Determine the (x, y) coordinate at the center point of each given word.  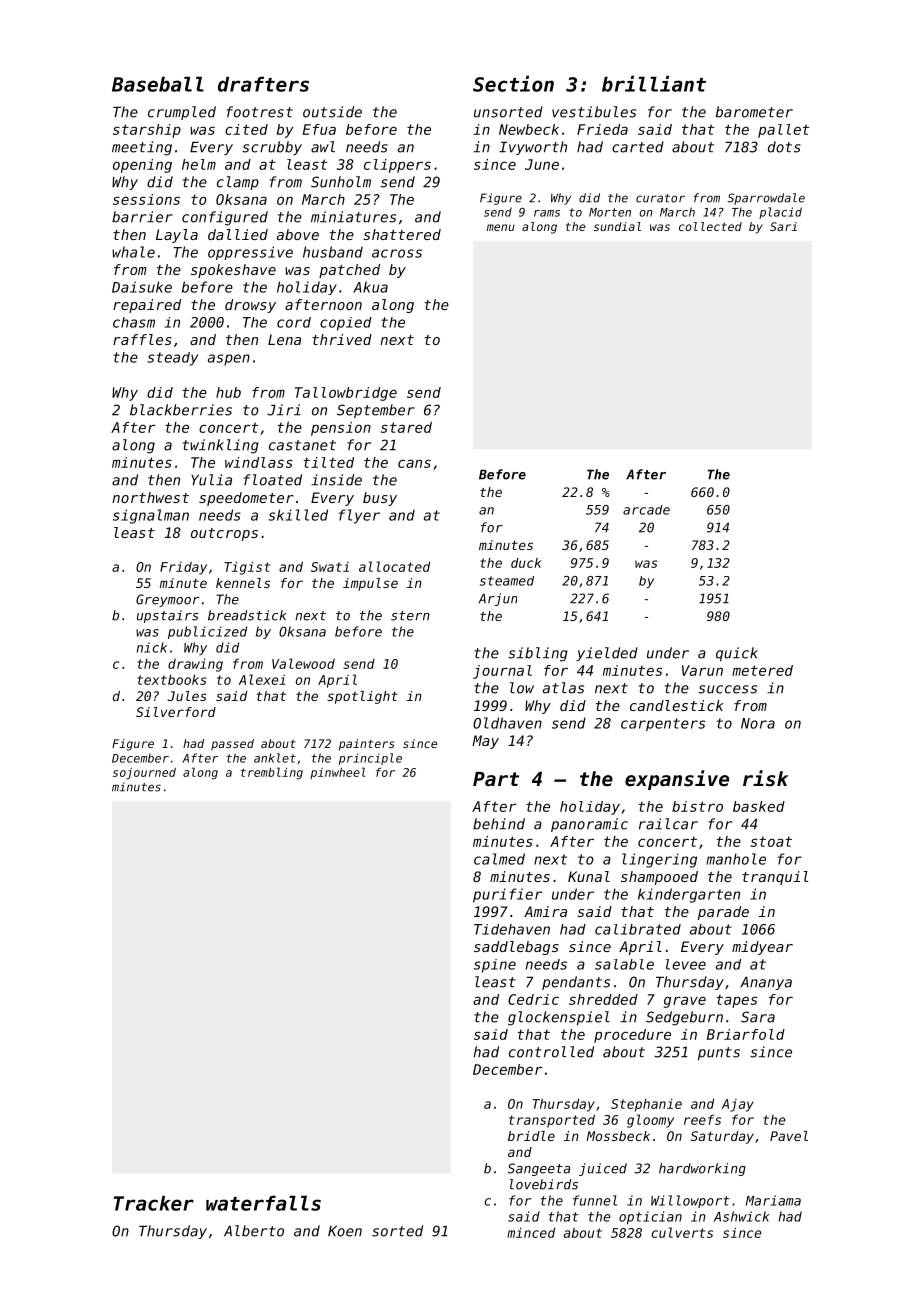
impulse (370, 584)
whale (133, 252)
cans (414, 463)
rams (547, 213)
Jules (187, 696)
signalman (151, 516)
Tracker (154, 1203)
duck (526, 563)
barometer (754, 112)
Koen (345, 1231)
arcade (646, 510)
